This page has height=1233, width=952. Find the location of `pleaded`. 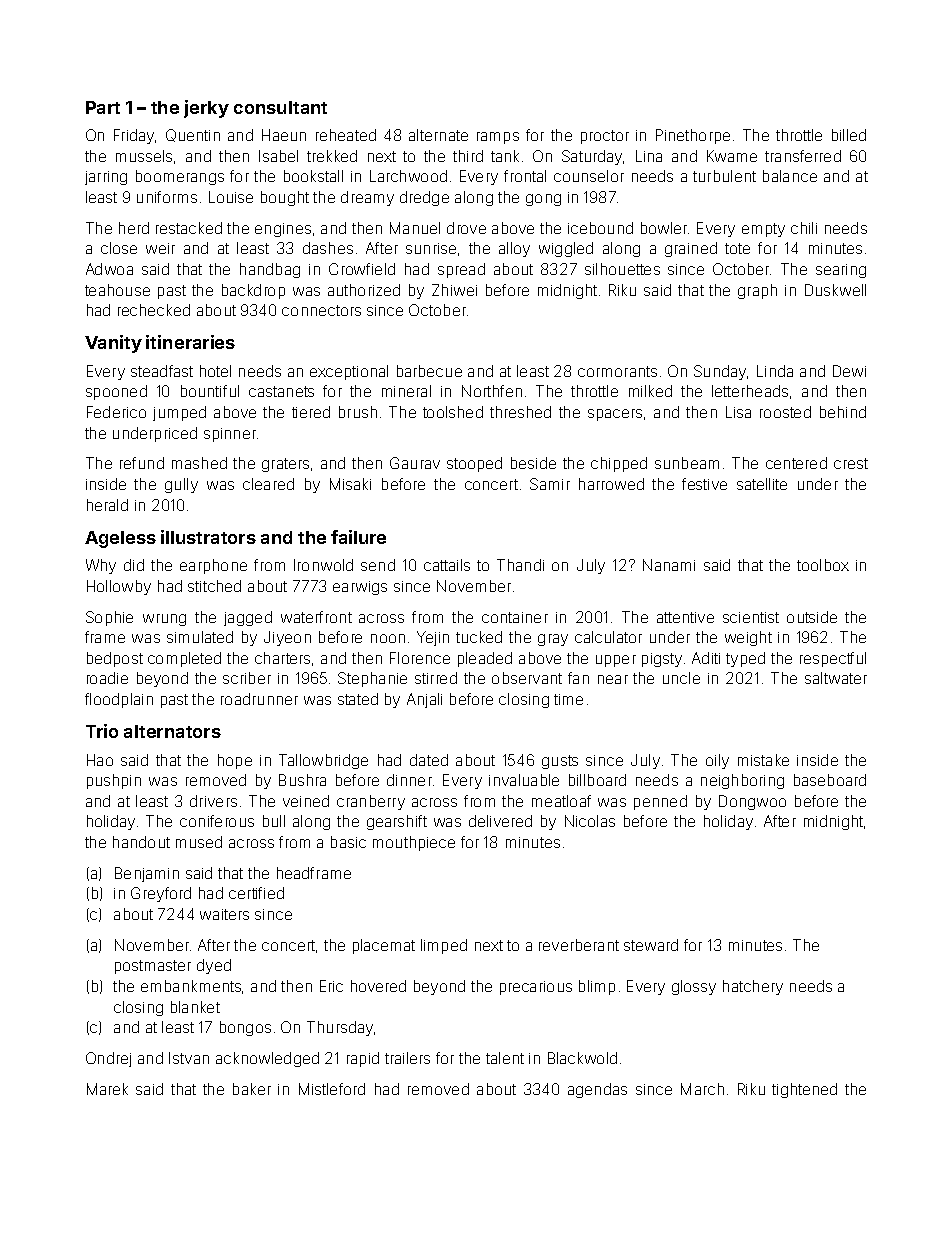

pleaded is located at coordinates (485, 659).
